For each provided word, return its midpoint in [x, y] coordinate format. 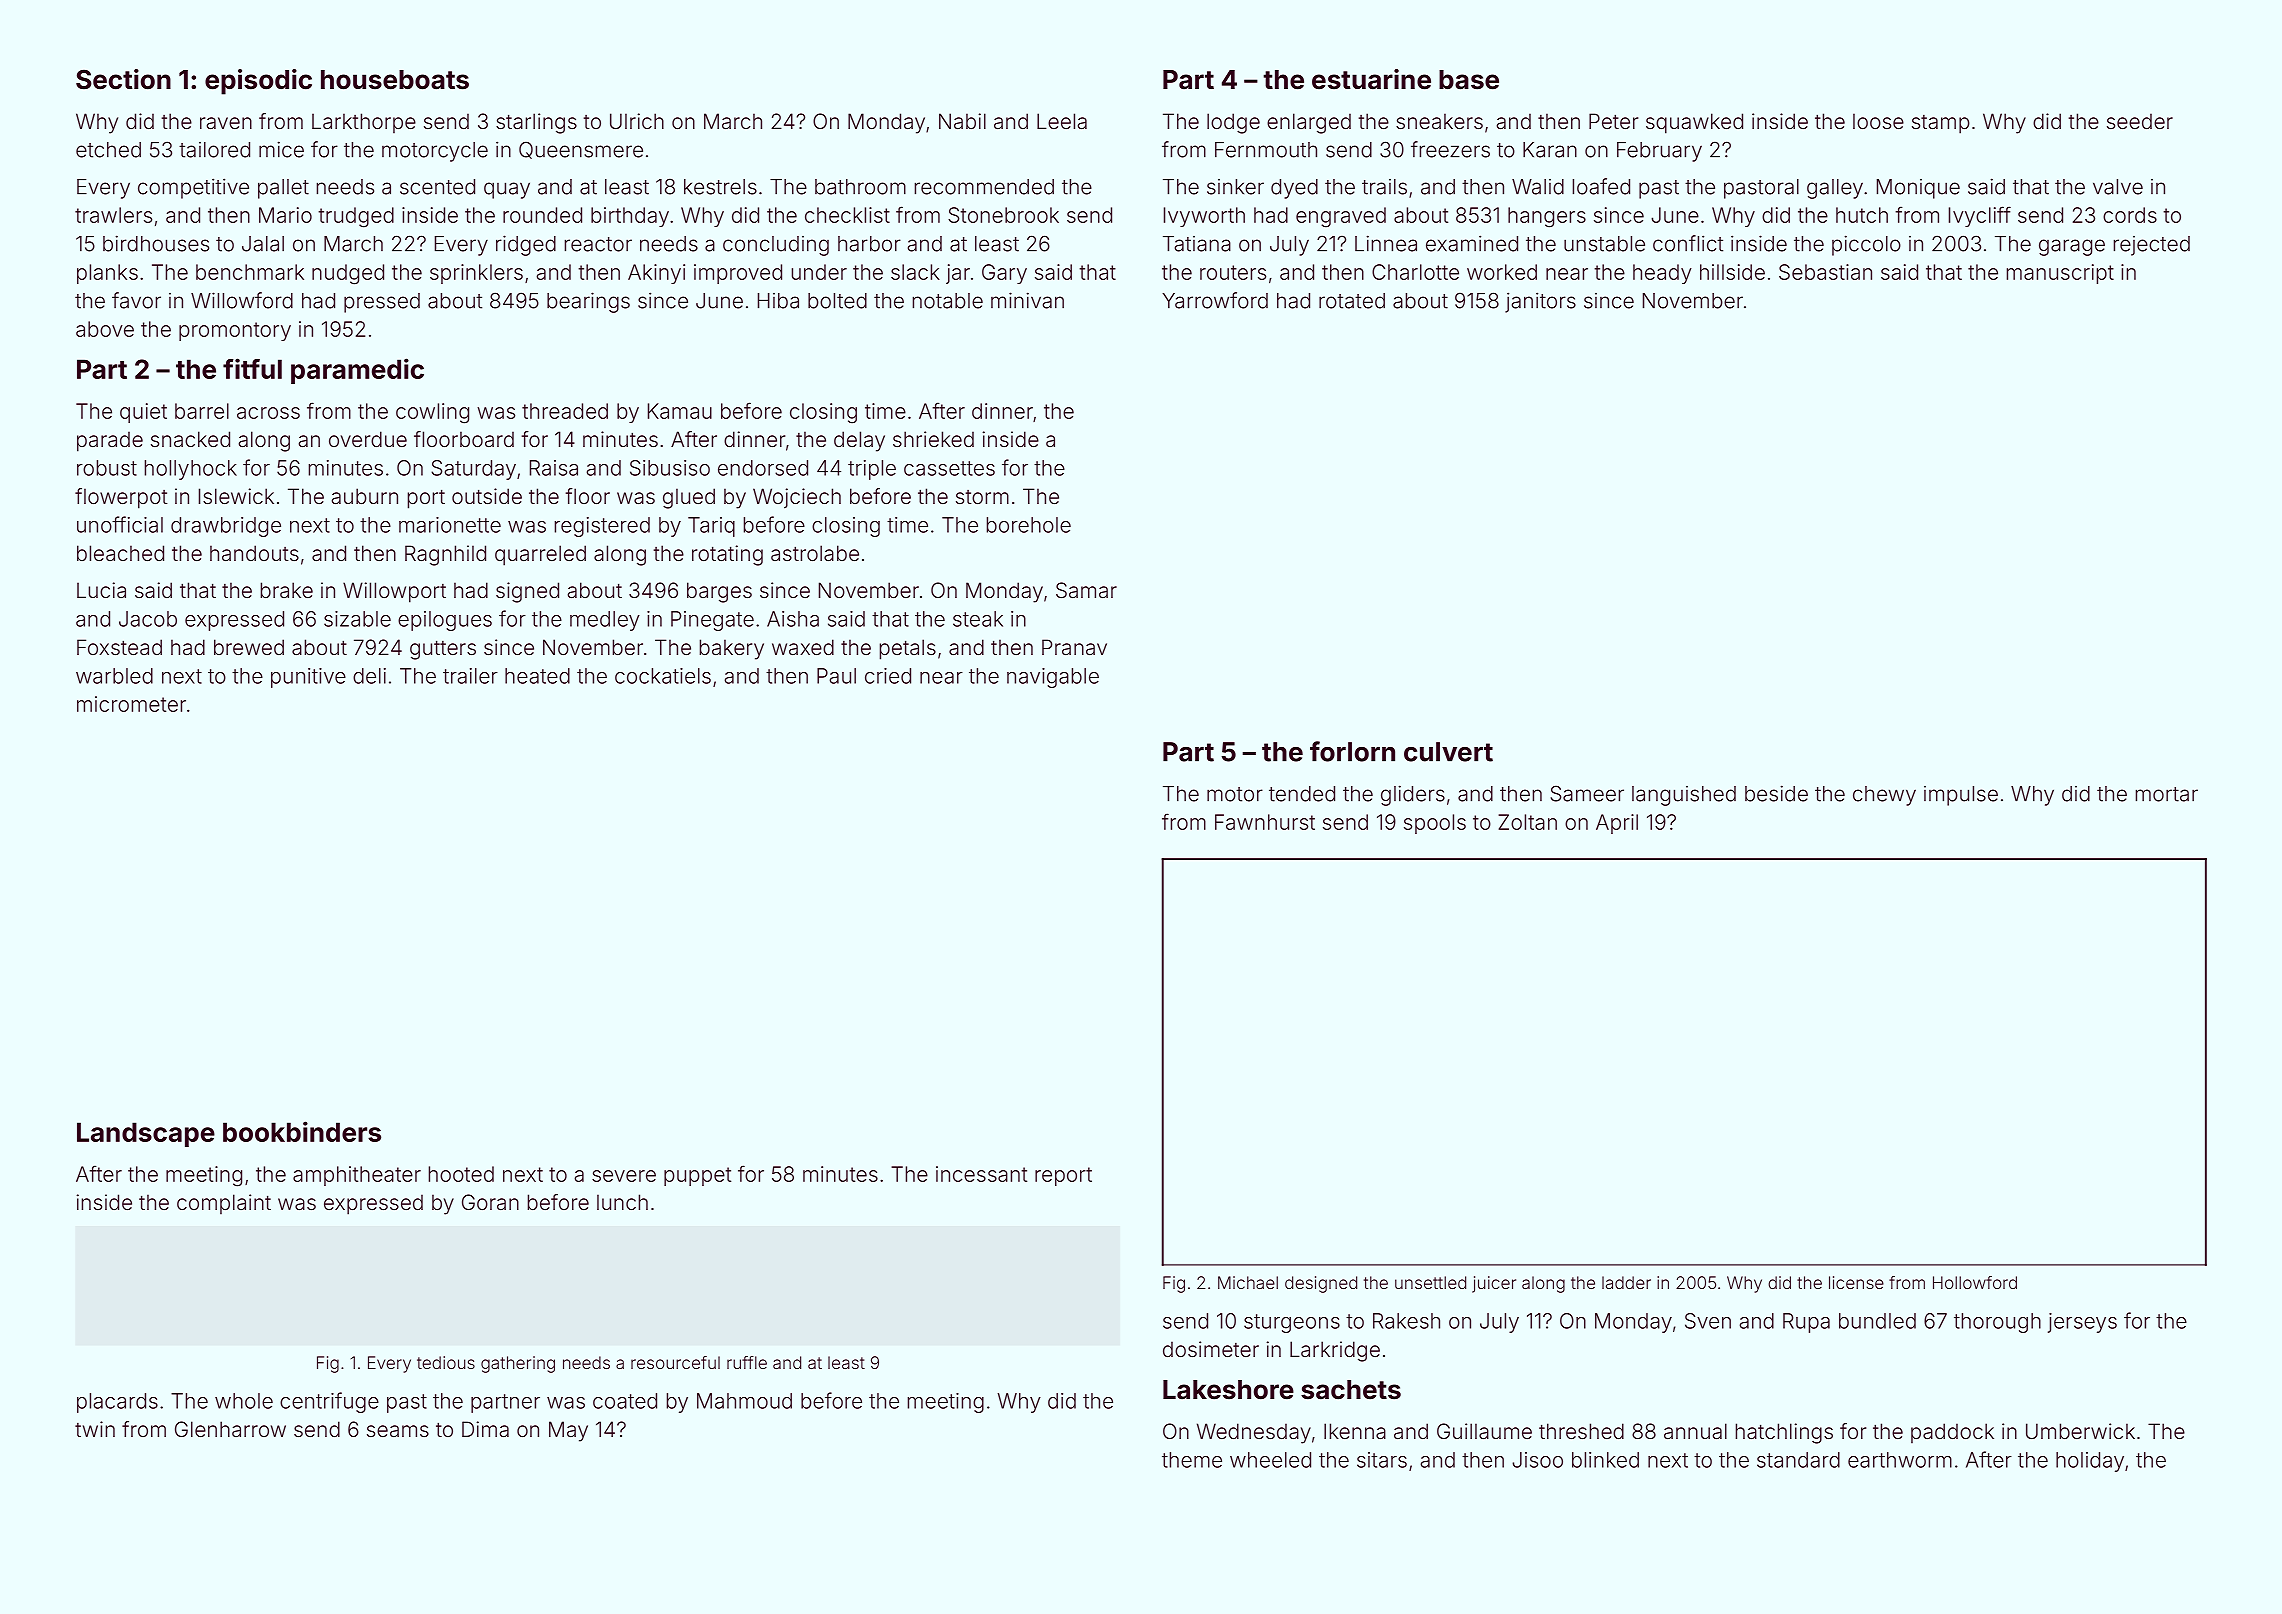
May [568, 1431]
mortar [2167, 794]
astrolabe [815, 553]
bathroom [860, 187]
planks [107, 274]
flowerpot [121, 498]
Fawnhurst [1265, 822]
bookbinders [302, 1131]
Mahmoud [744, 1401]
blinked [1605, 1460]
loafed [1601, 186]
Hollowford [1975, 1282]
